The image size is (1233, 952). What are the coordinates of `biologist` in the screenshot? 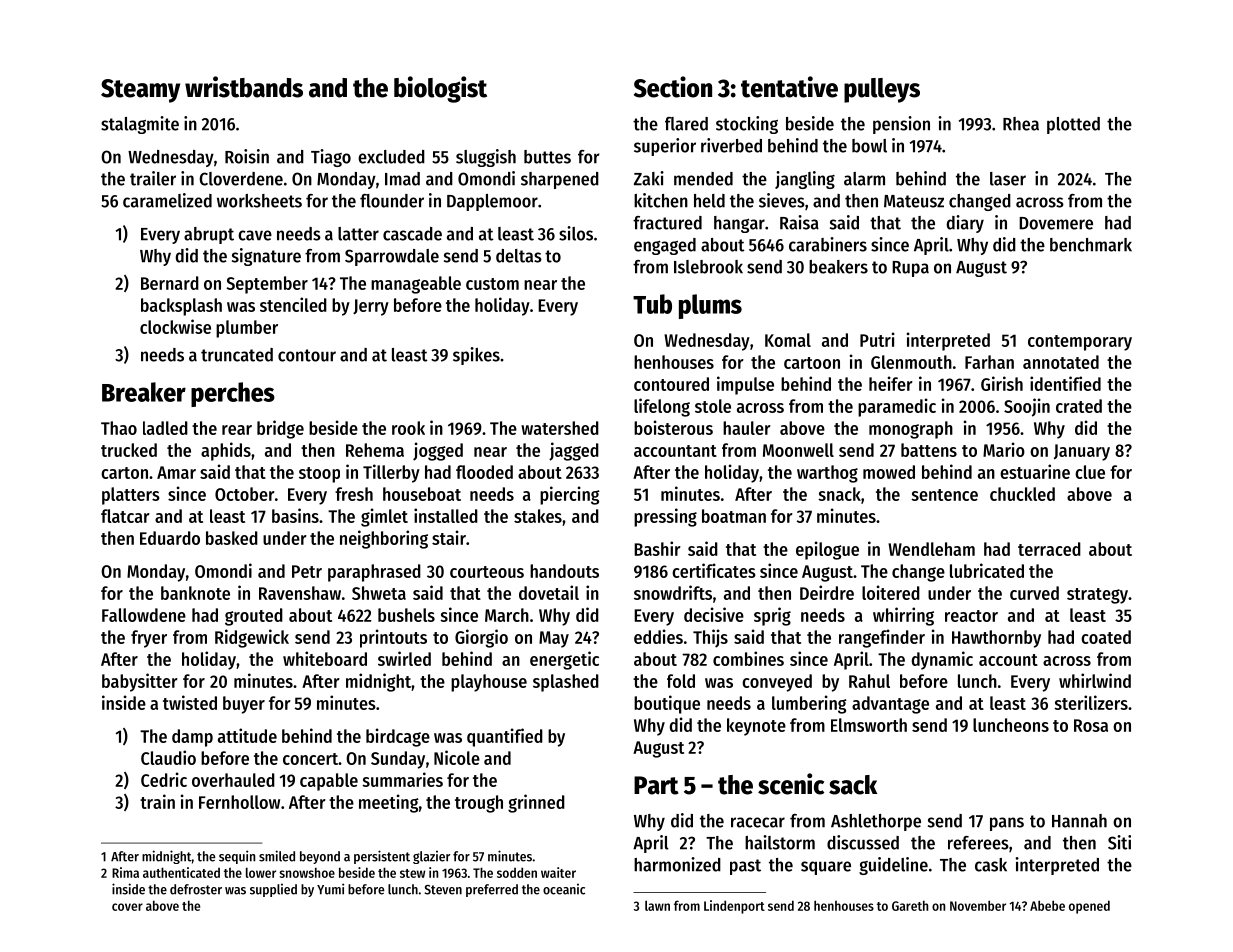 It's located at (440, 89).
